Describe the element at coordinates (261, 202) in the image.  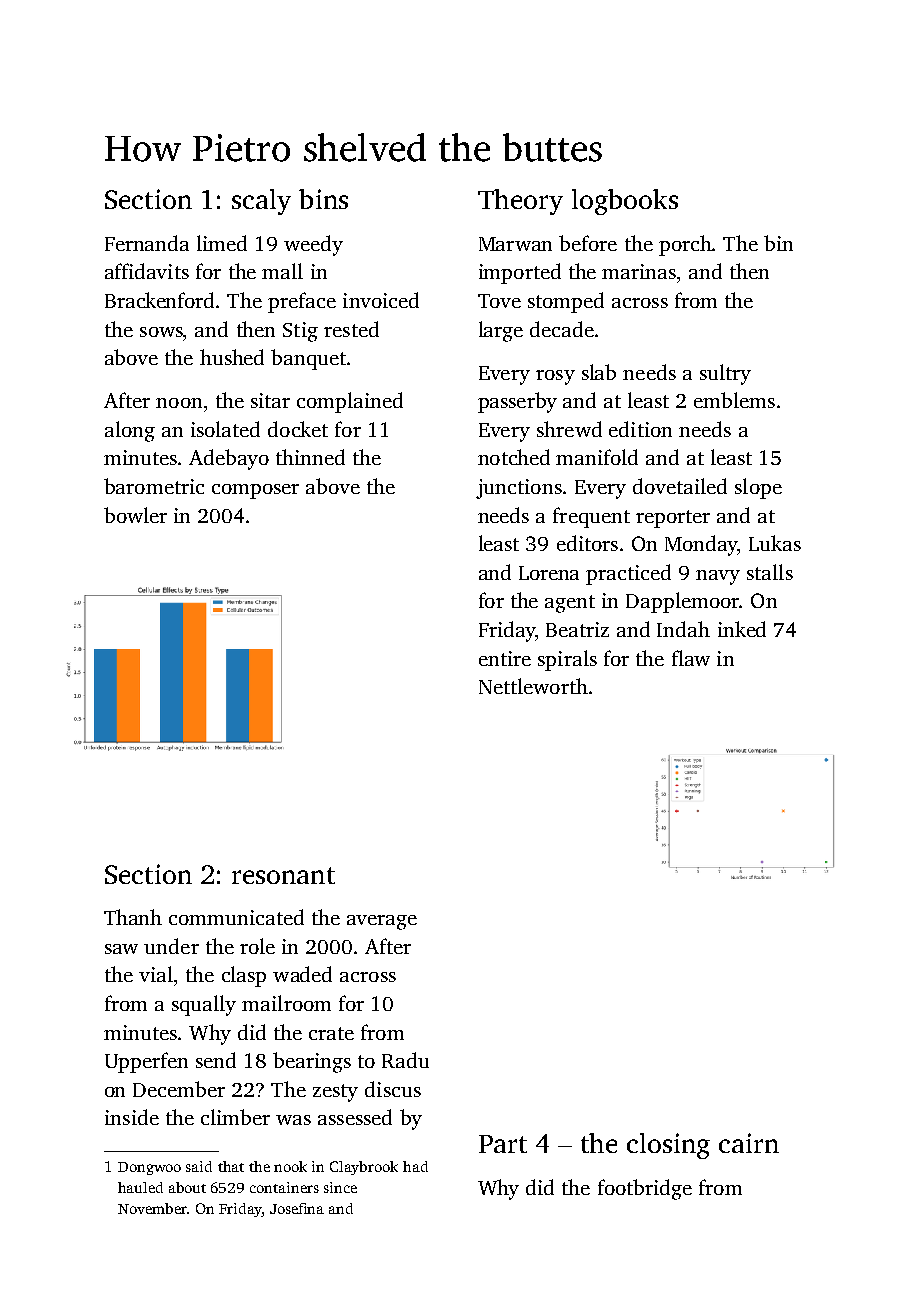
I see `scaly` at that location.
